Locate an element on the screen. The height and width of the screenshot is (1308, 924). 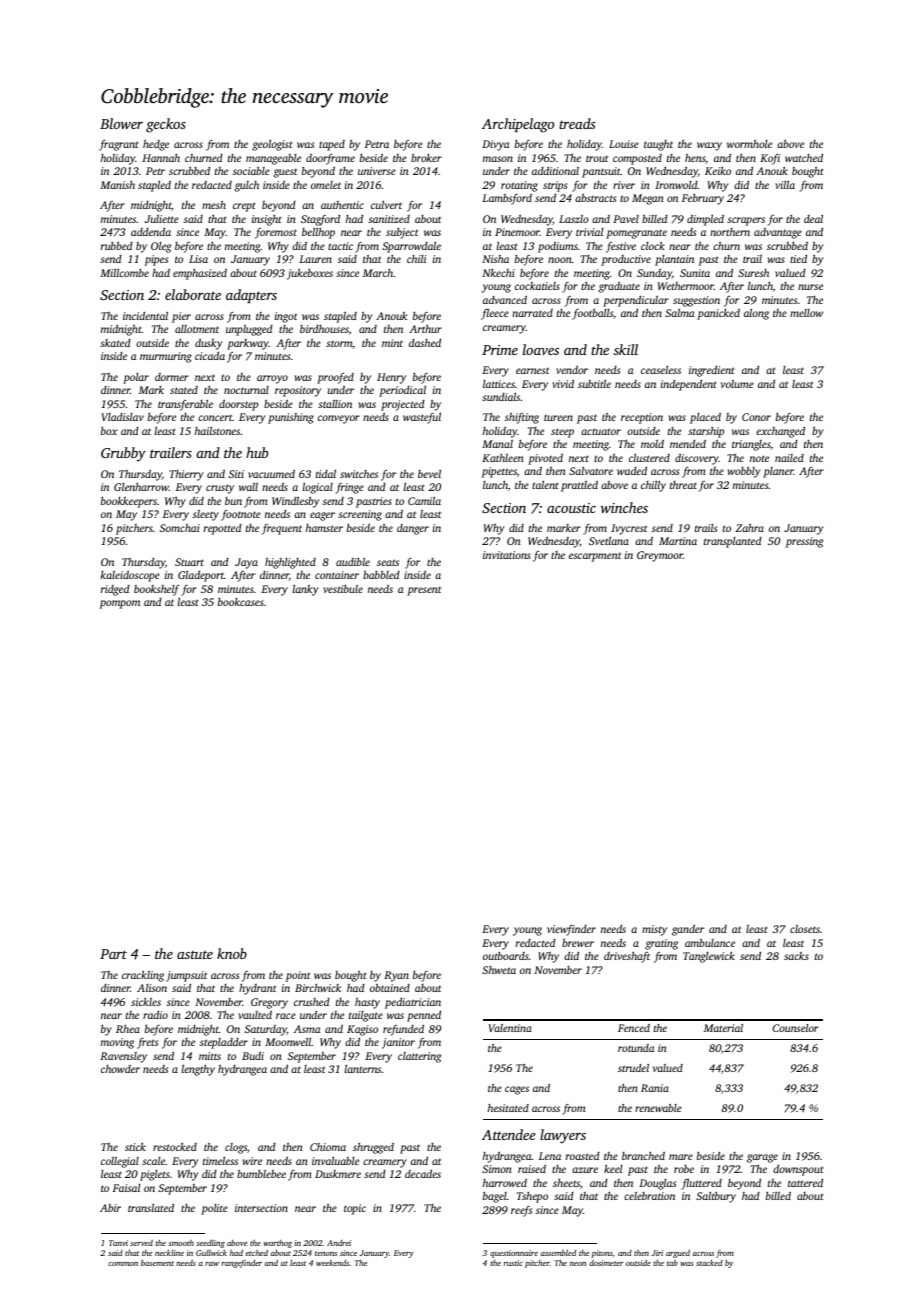
Windlesby is located at coordinates (295, 502).
